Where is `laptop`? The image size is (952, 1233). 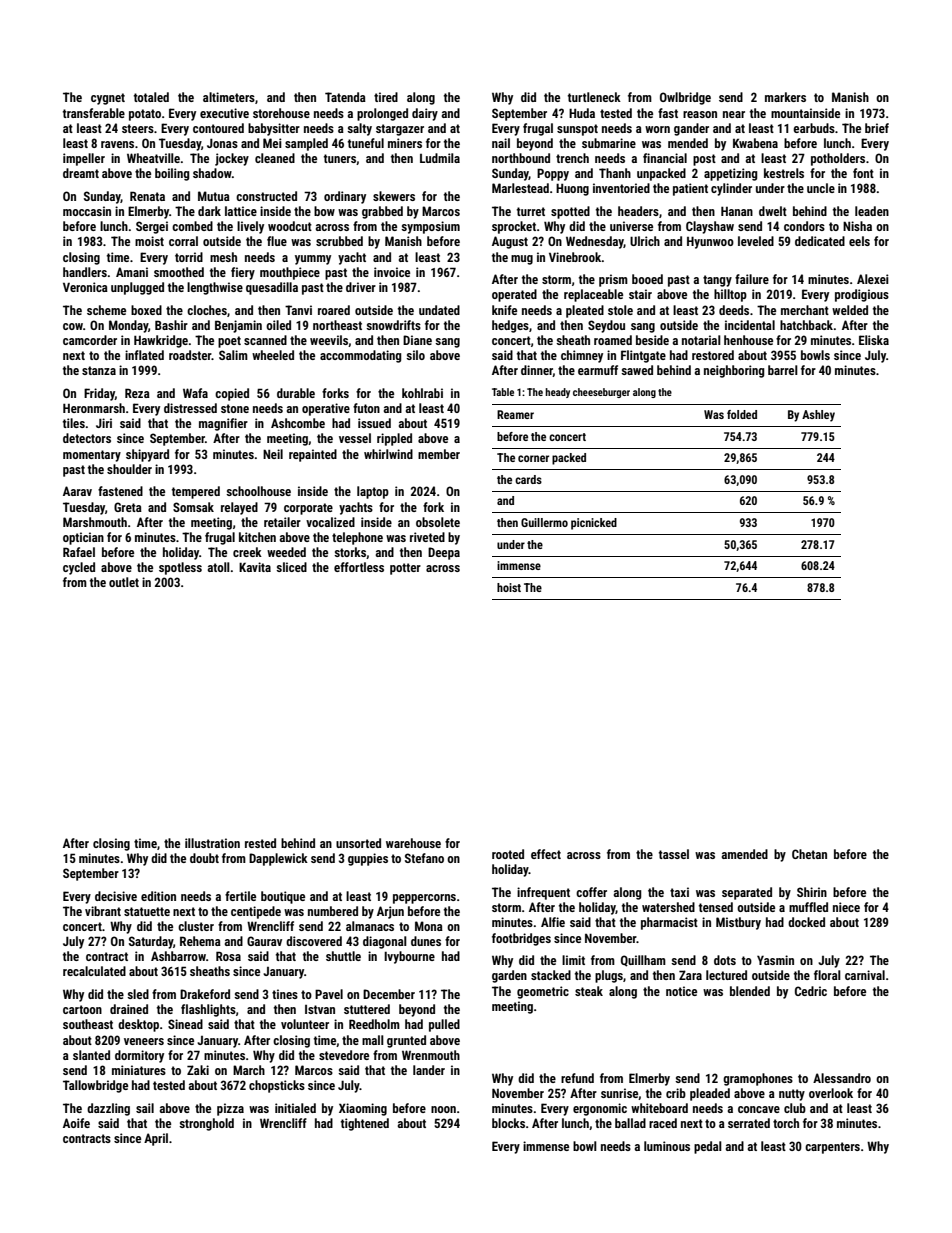 laptop is located at coordinates (373, 492).
